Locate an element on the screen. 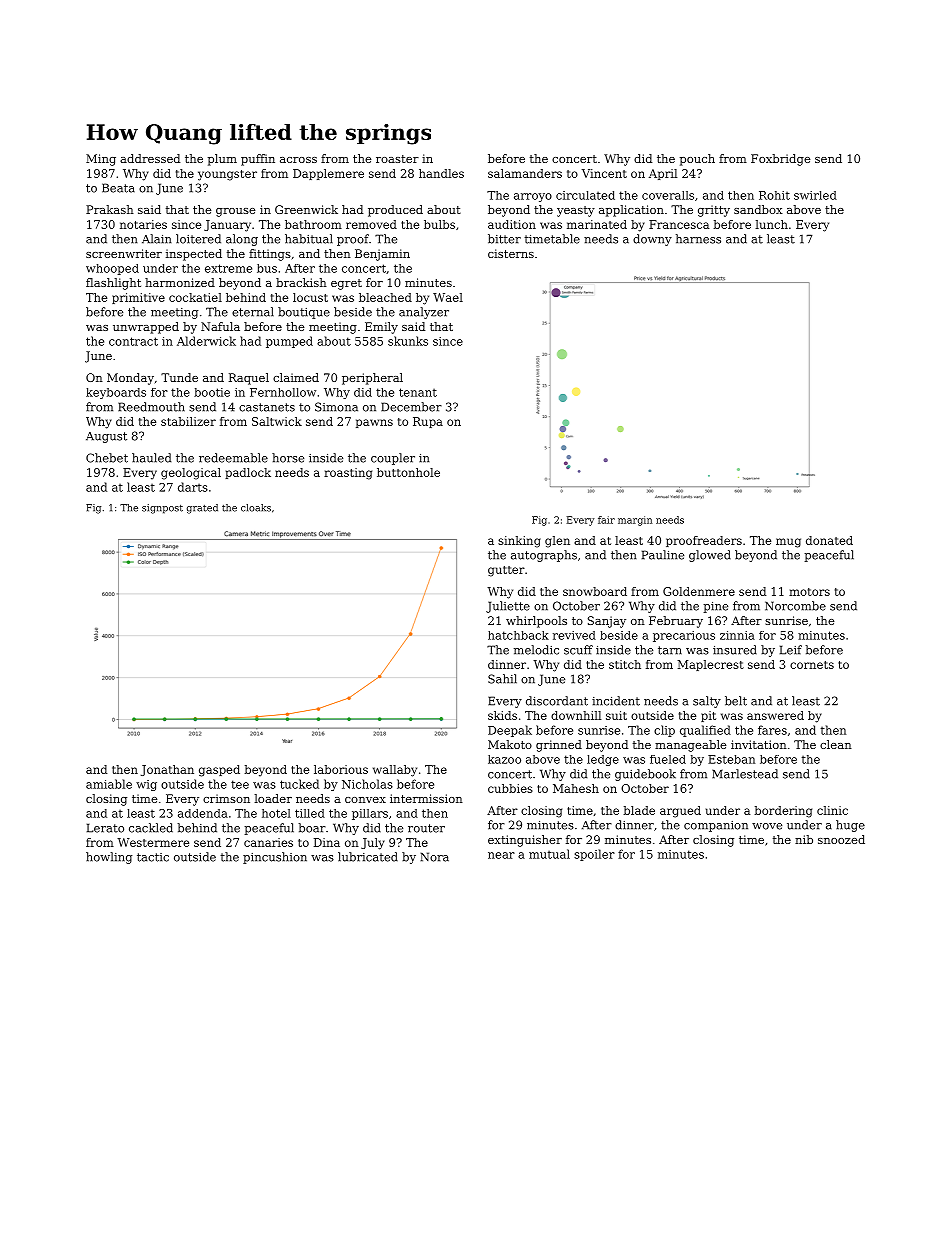 The width and height of the screenshot is (952, 1233). roaster is located at coordinates (397, 159).
